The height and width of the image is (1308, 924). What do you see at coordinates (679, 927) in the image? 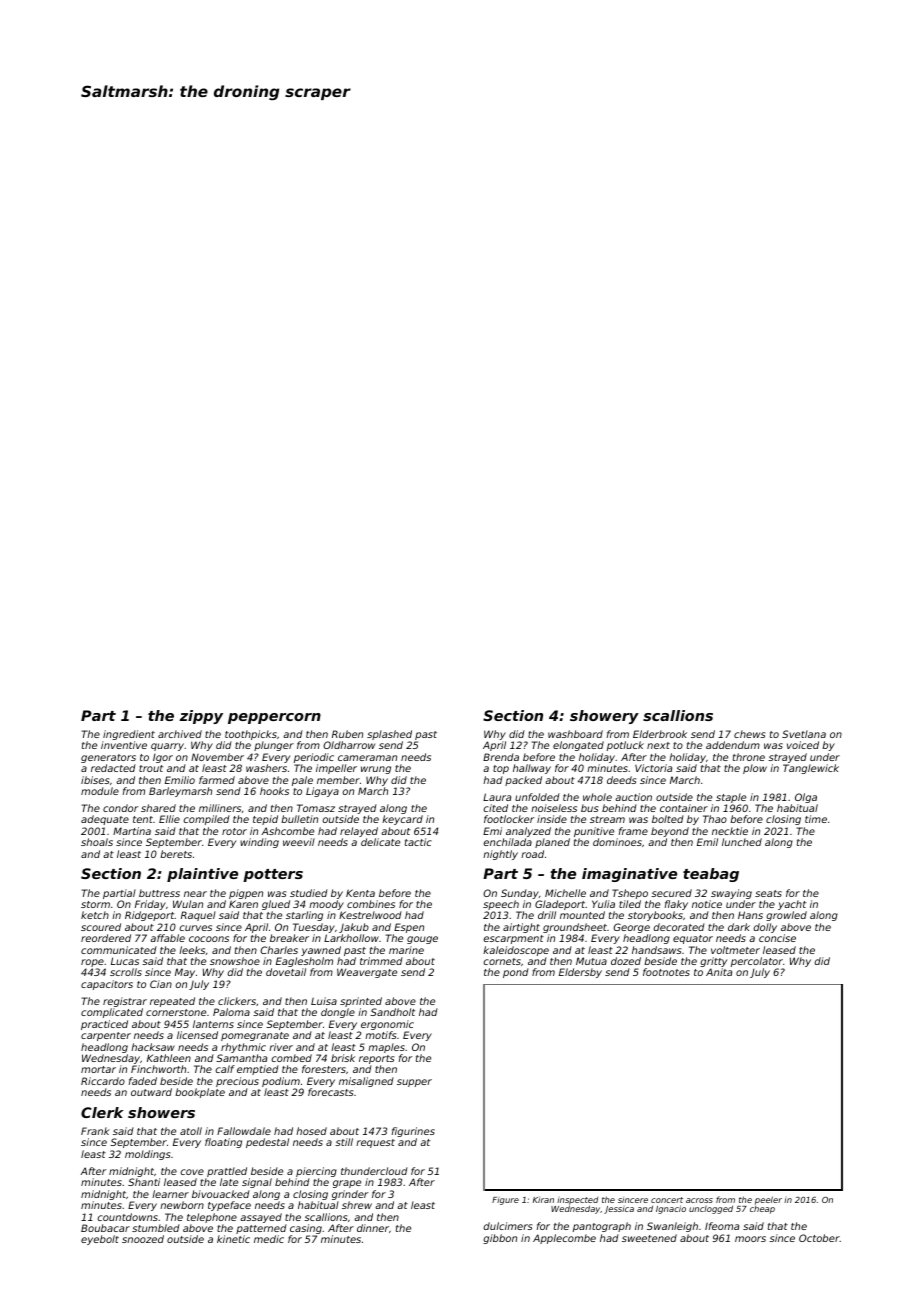
I see `decorated` at bounding box center [679, 927].
